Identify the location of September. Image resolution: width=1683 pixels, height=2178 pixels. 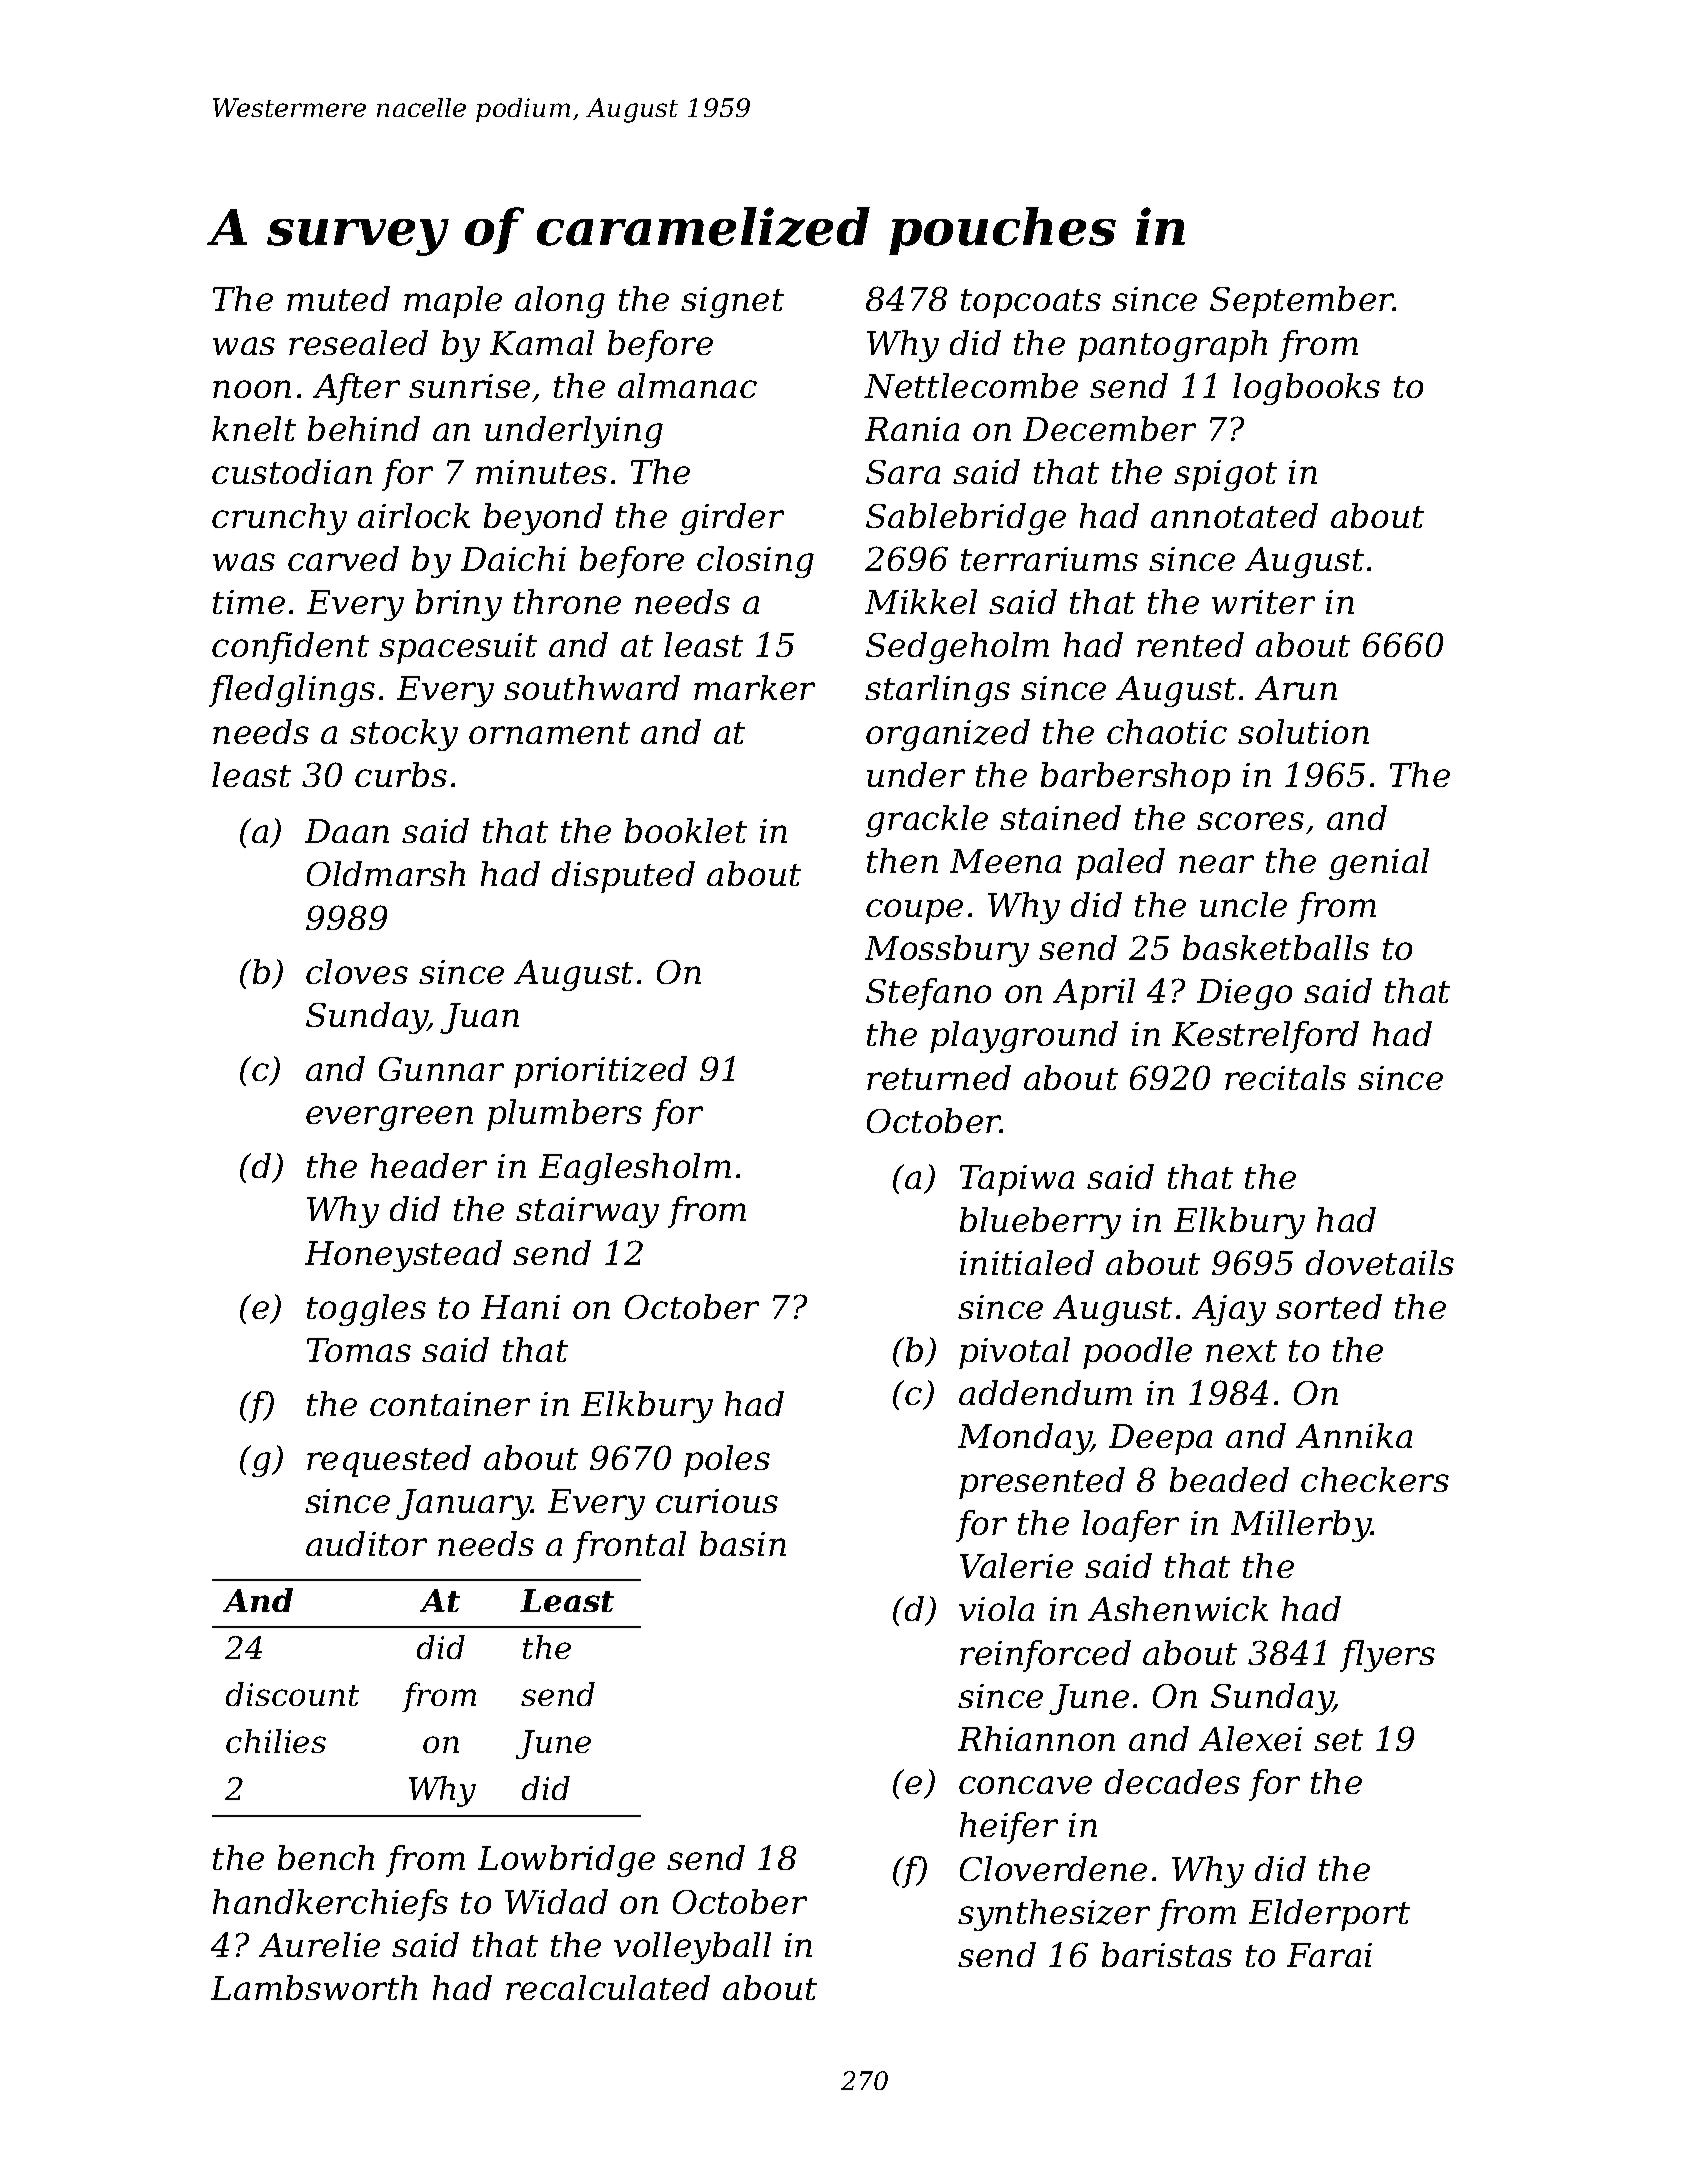
(1302, 302).
